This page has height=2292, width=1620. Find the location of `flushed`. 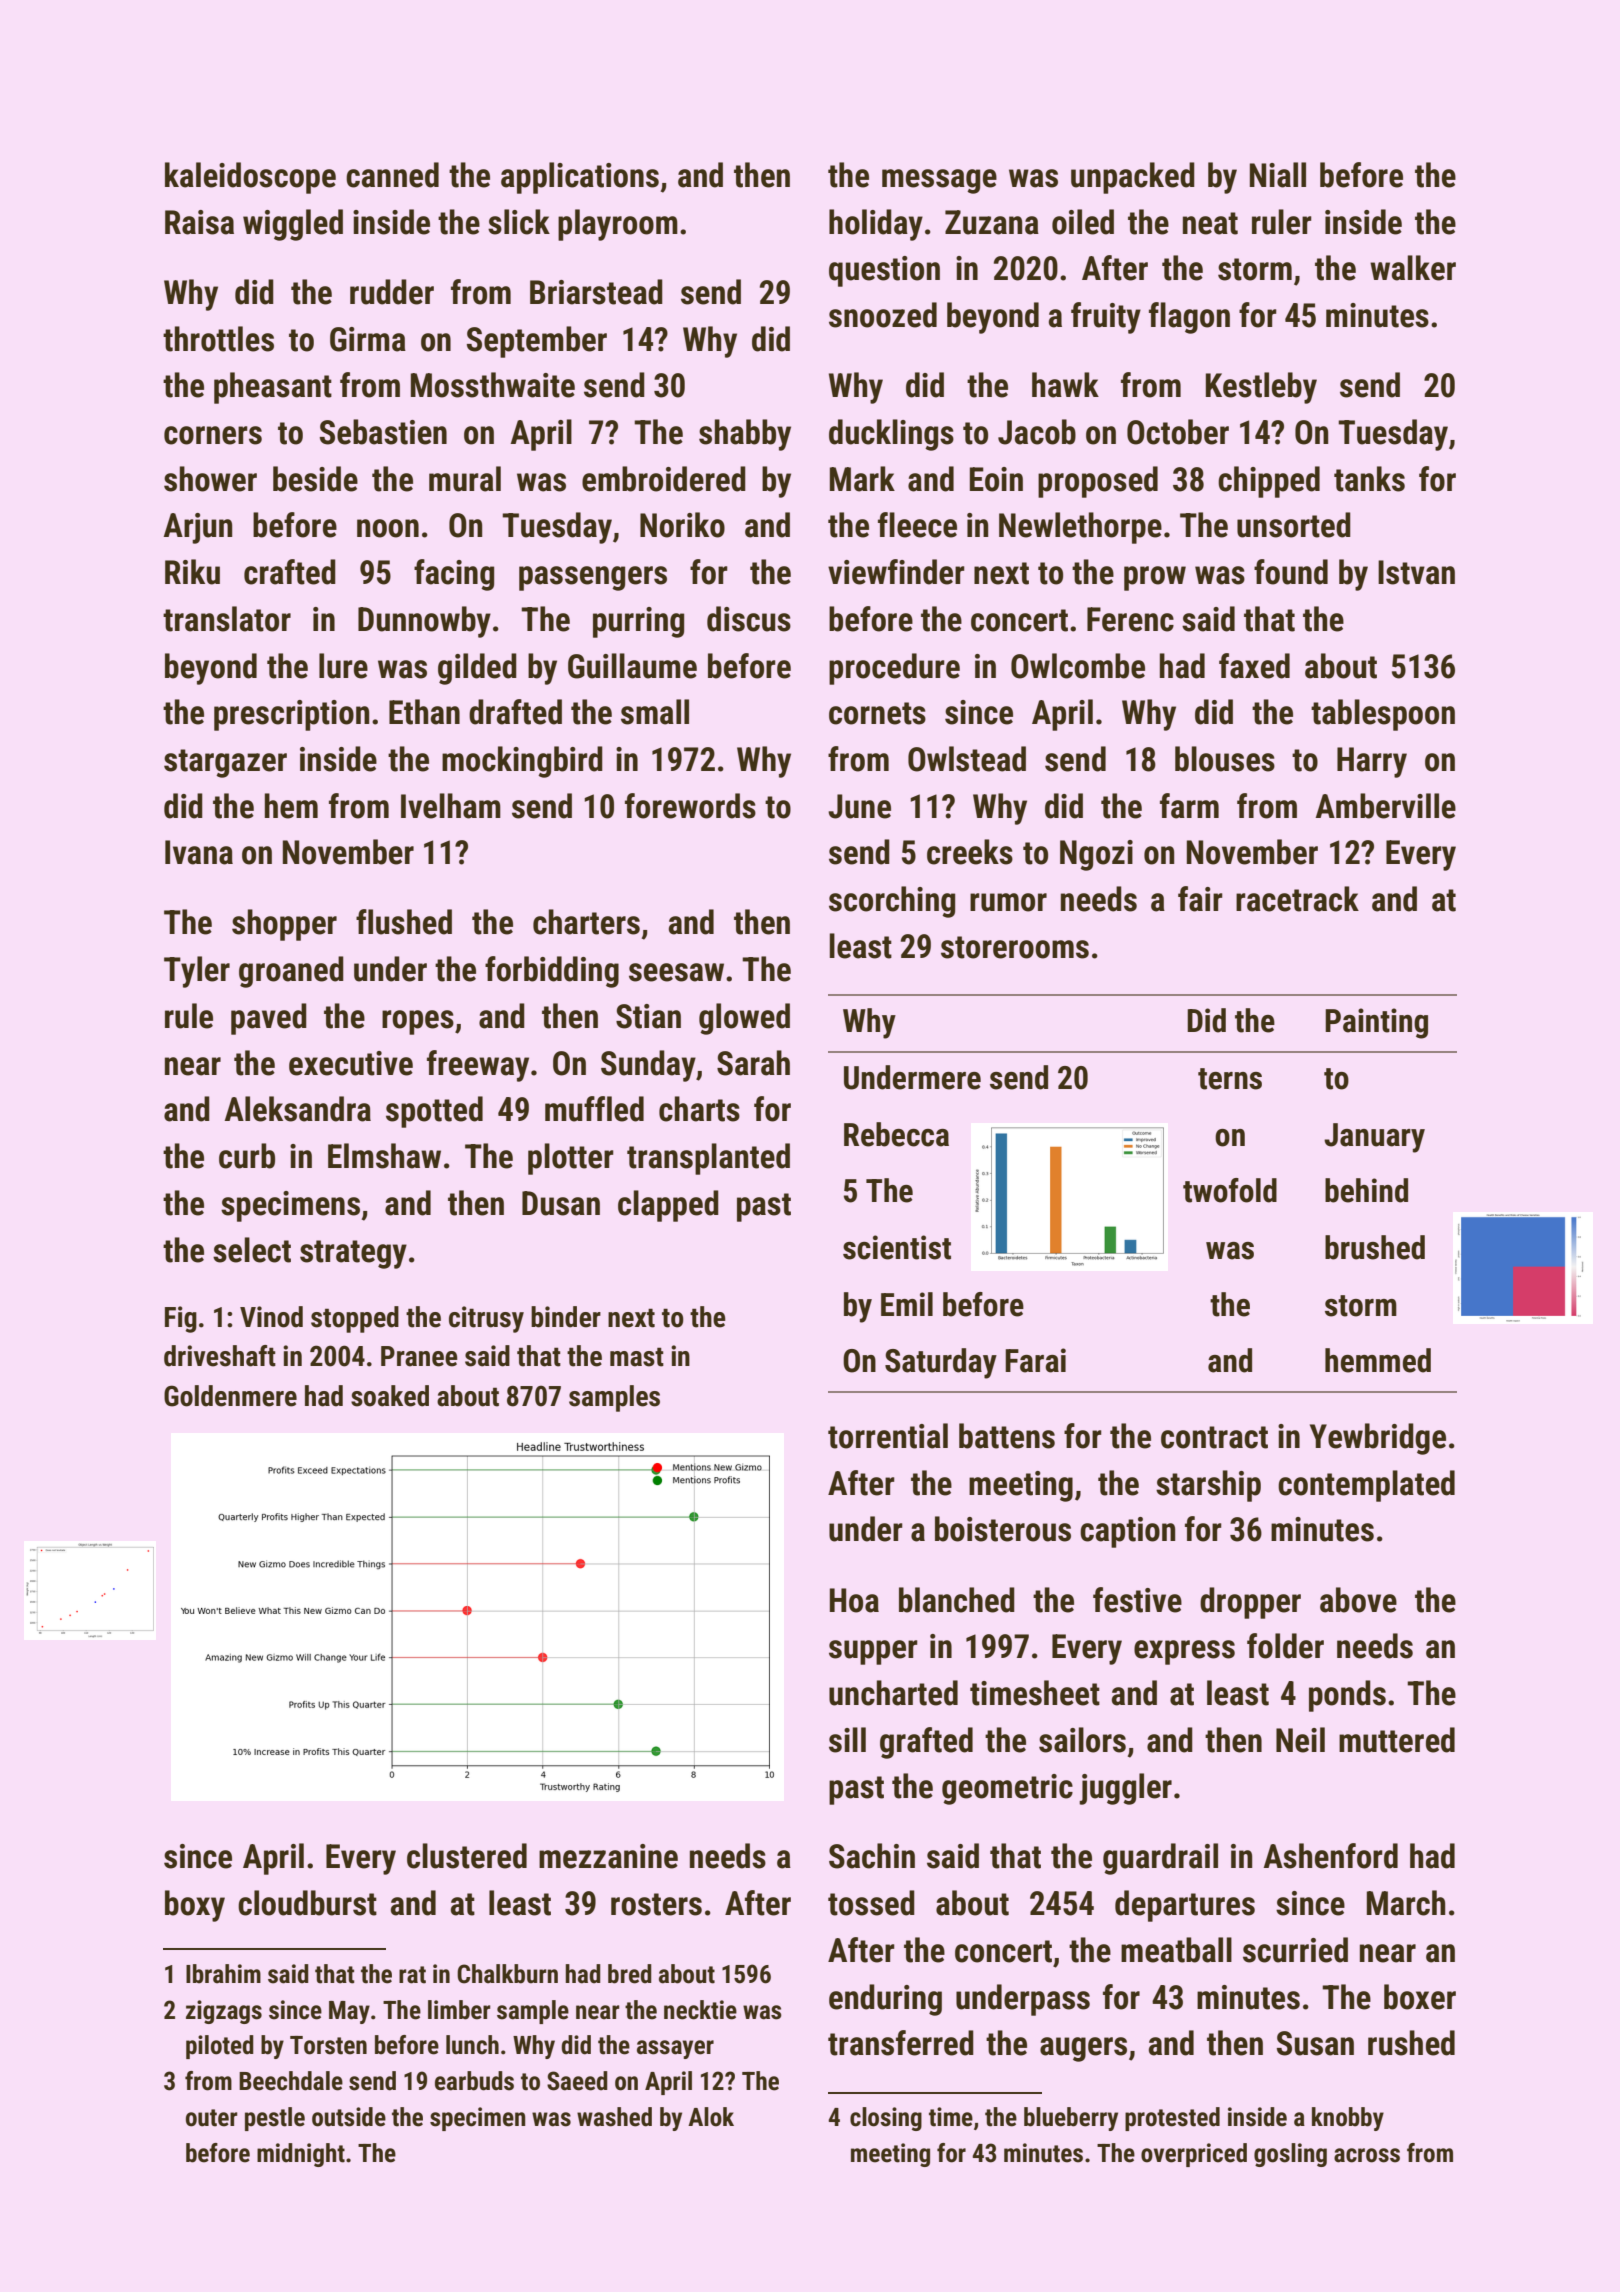

flushed is located at coordinates (404, 922).
